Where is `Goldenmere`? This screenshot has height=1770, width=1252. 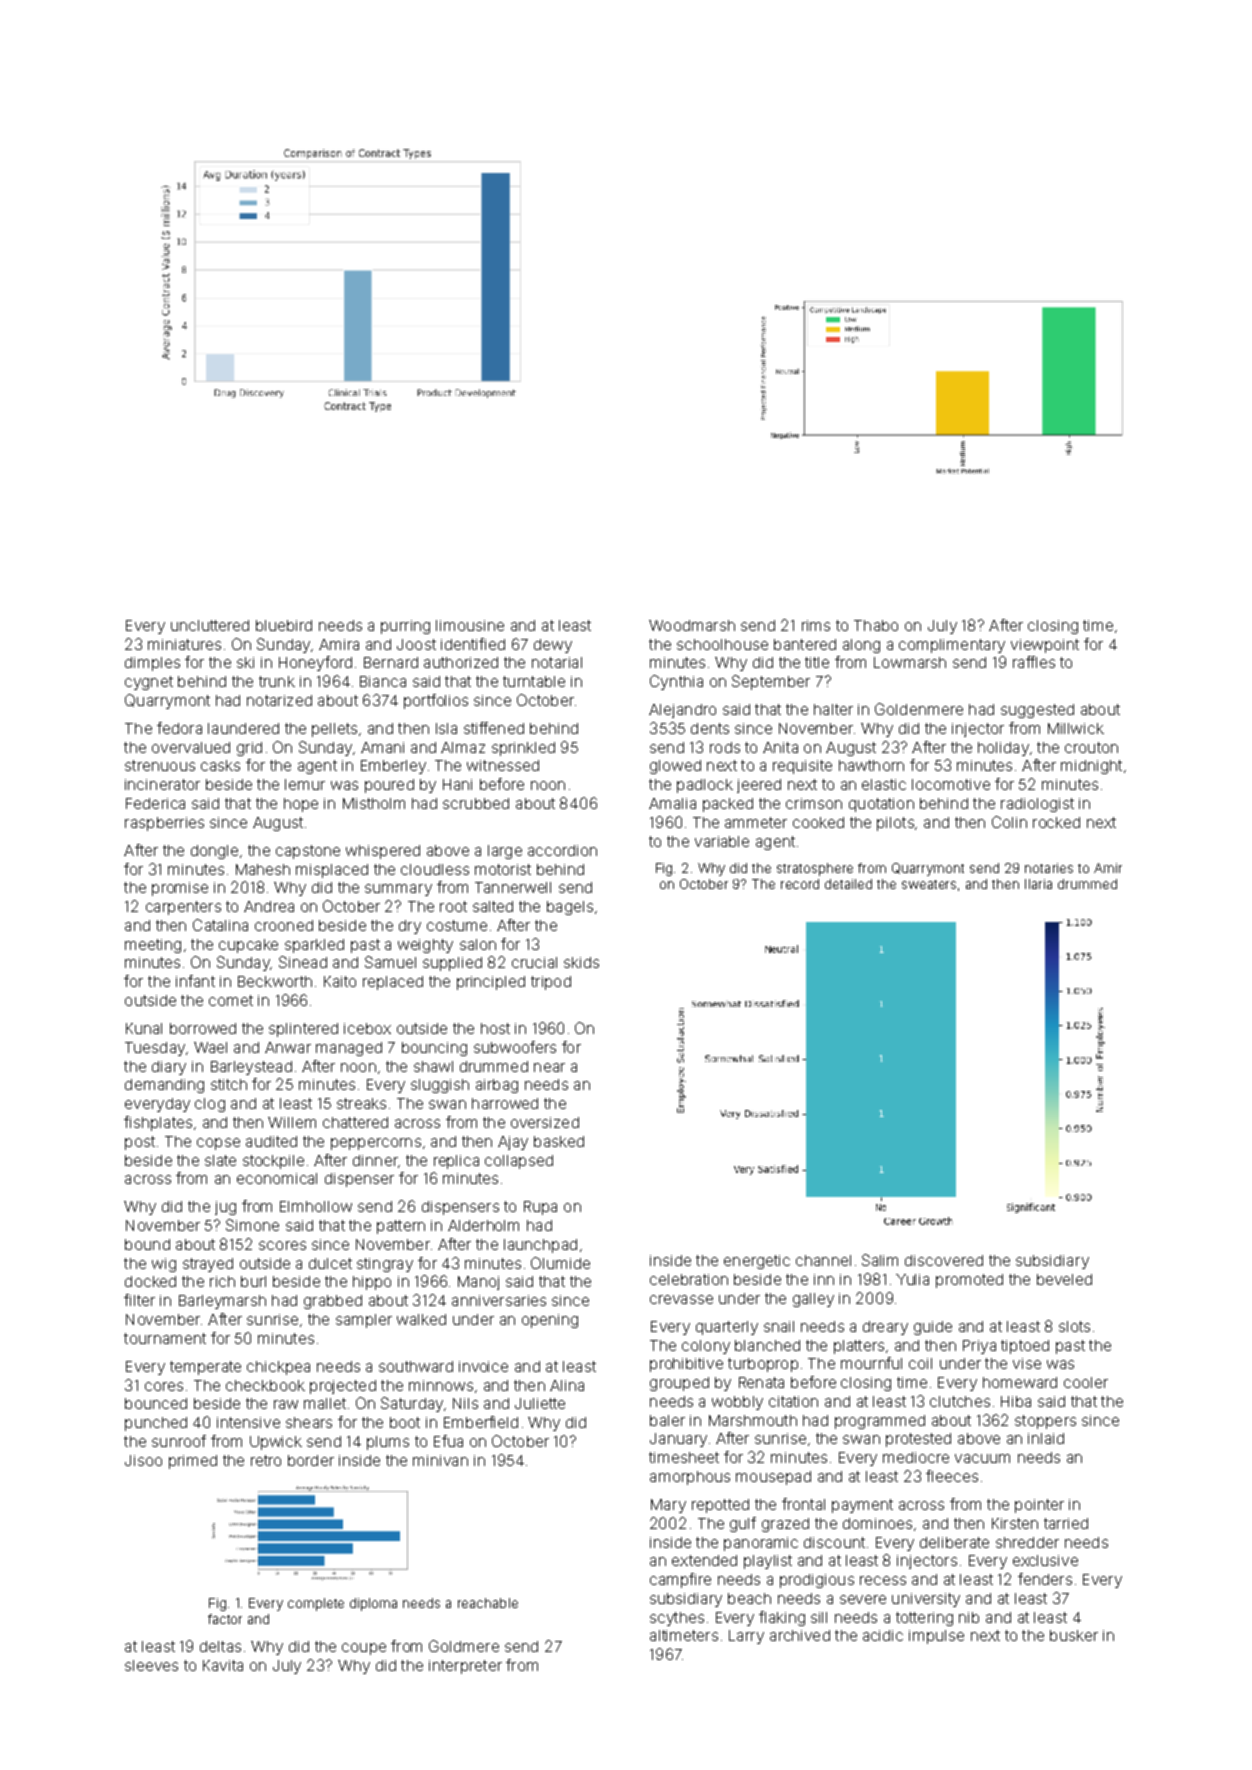
Goldenmere is located at coordinates (919, 709).
